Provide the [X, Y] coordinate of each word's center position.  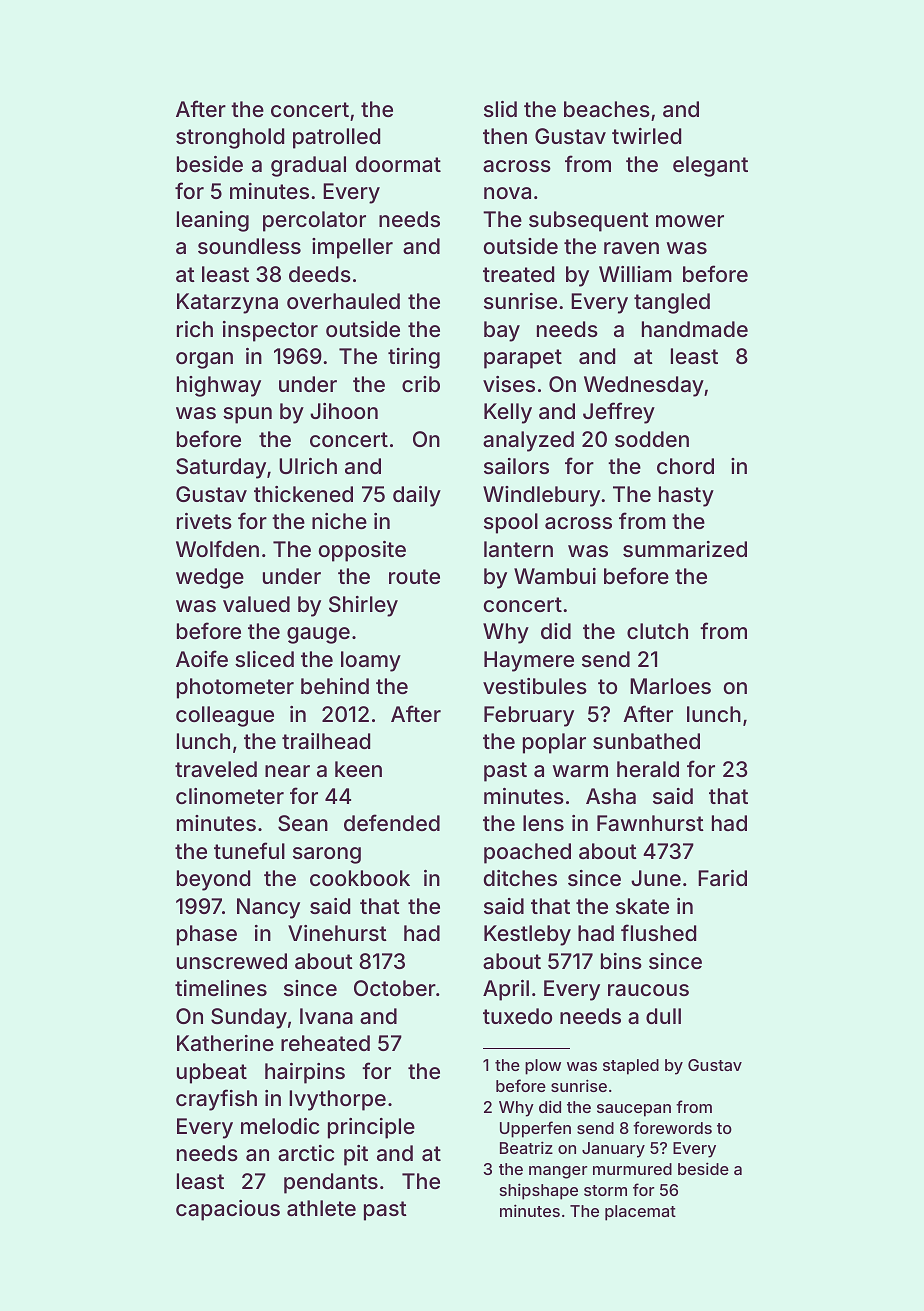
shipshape [539, 1191]
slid [500, 109]
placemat [640, 1213]
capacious [228, 1210]
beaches [607, 109]
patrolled [336, 138]
